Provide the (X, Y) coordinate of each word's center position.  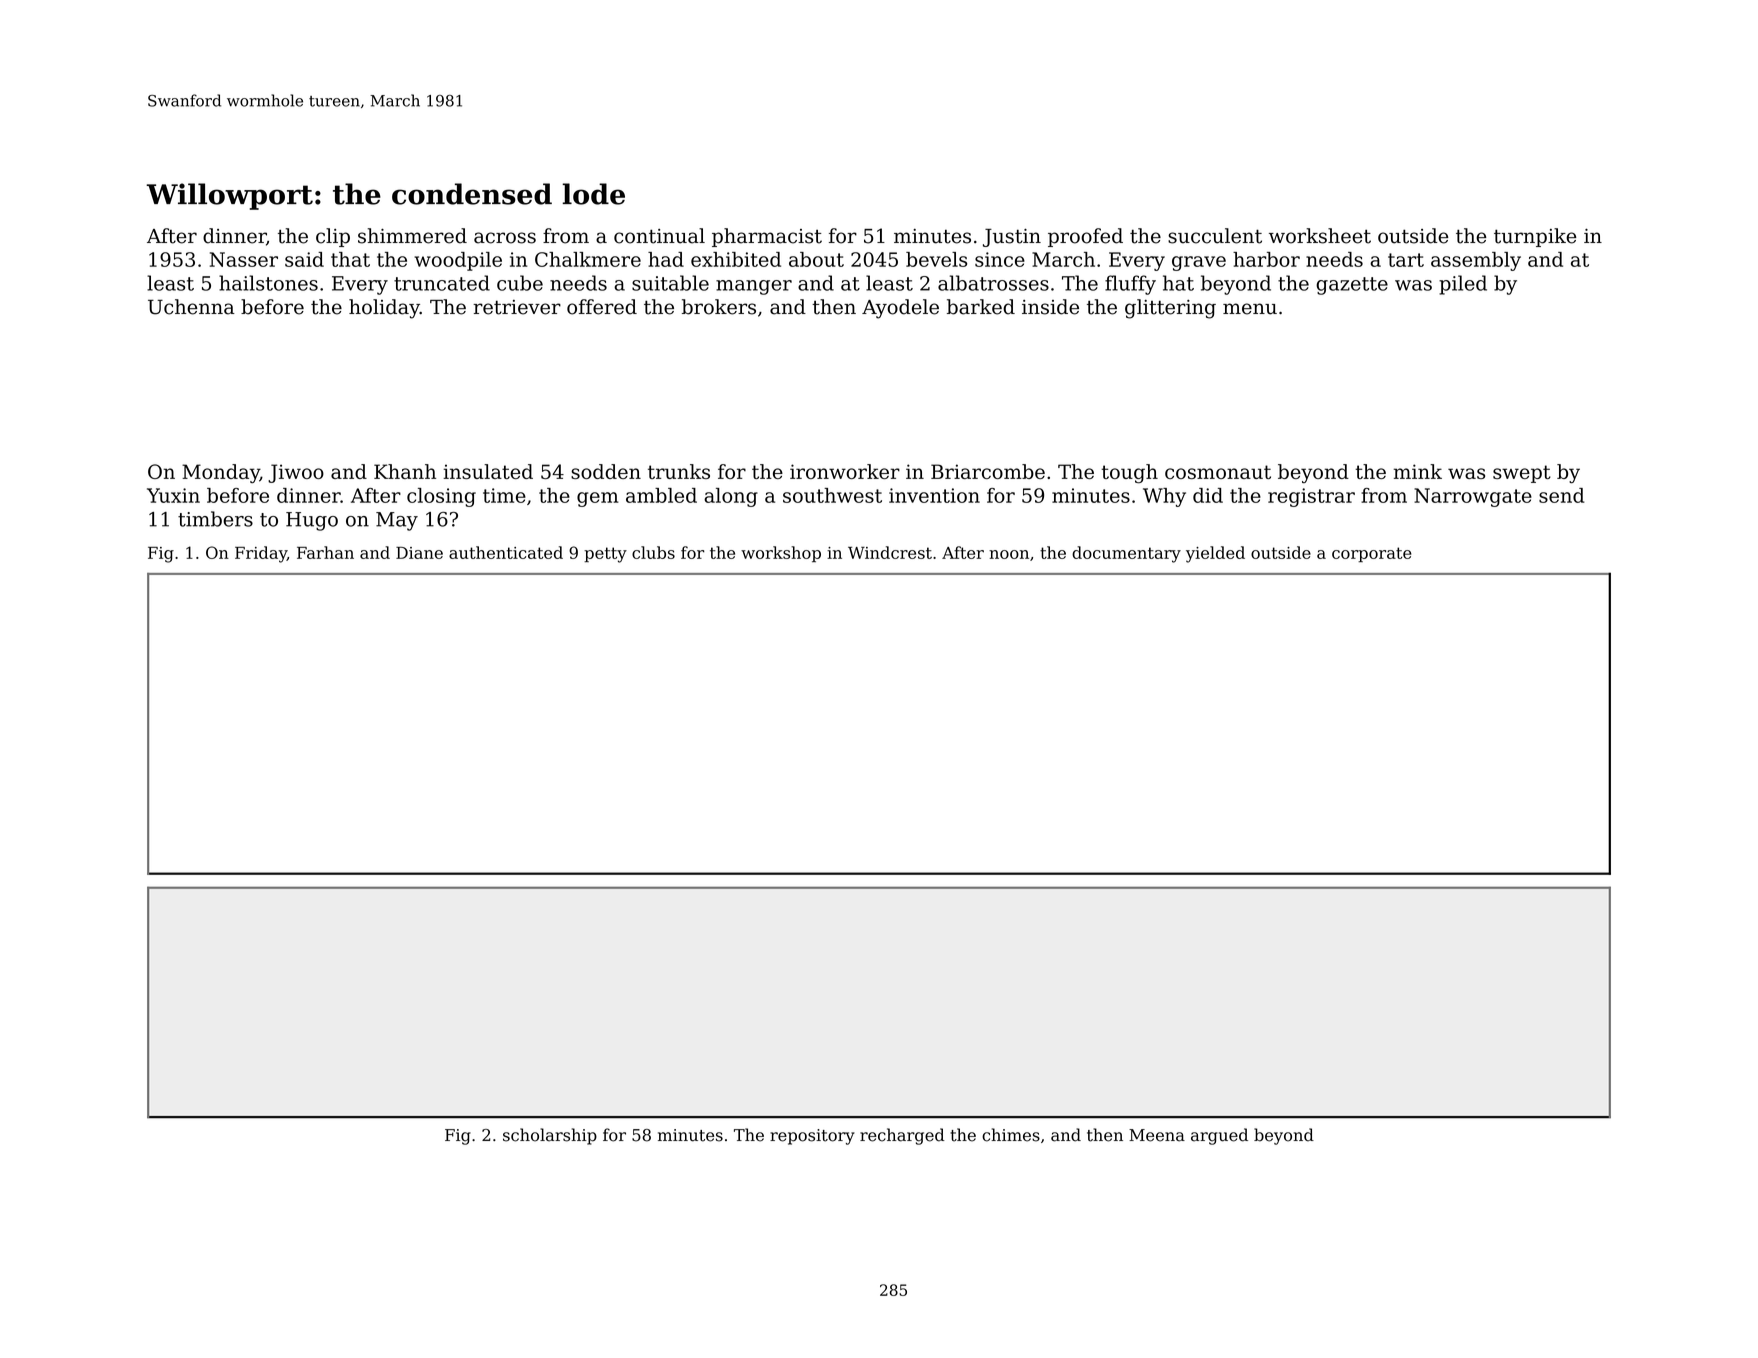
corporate (1372, 554)
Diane (419, 553)
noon (1009, 554)
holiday (384, 309)
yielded (1215, 554)
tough (1129, 474)
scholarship (550, 1136)
